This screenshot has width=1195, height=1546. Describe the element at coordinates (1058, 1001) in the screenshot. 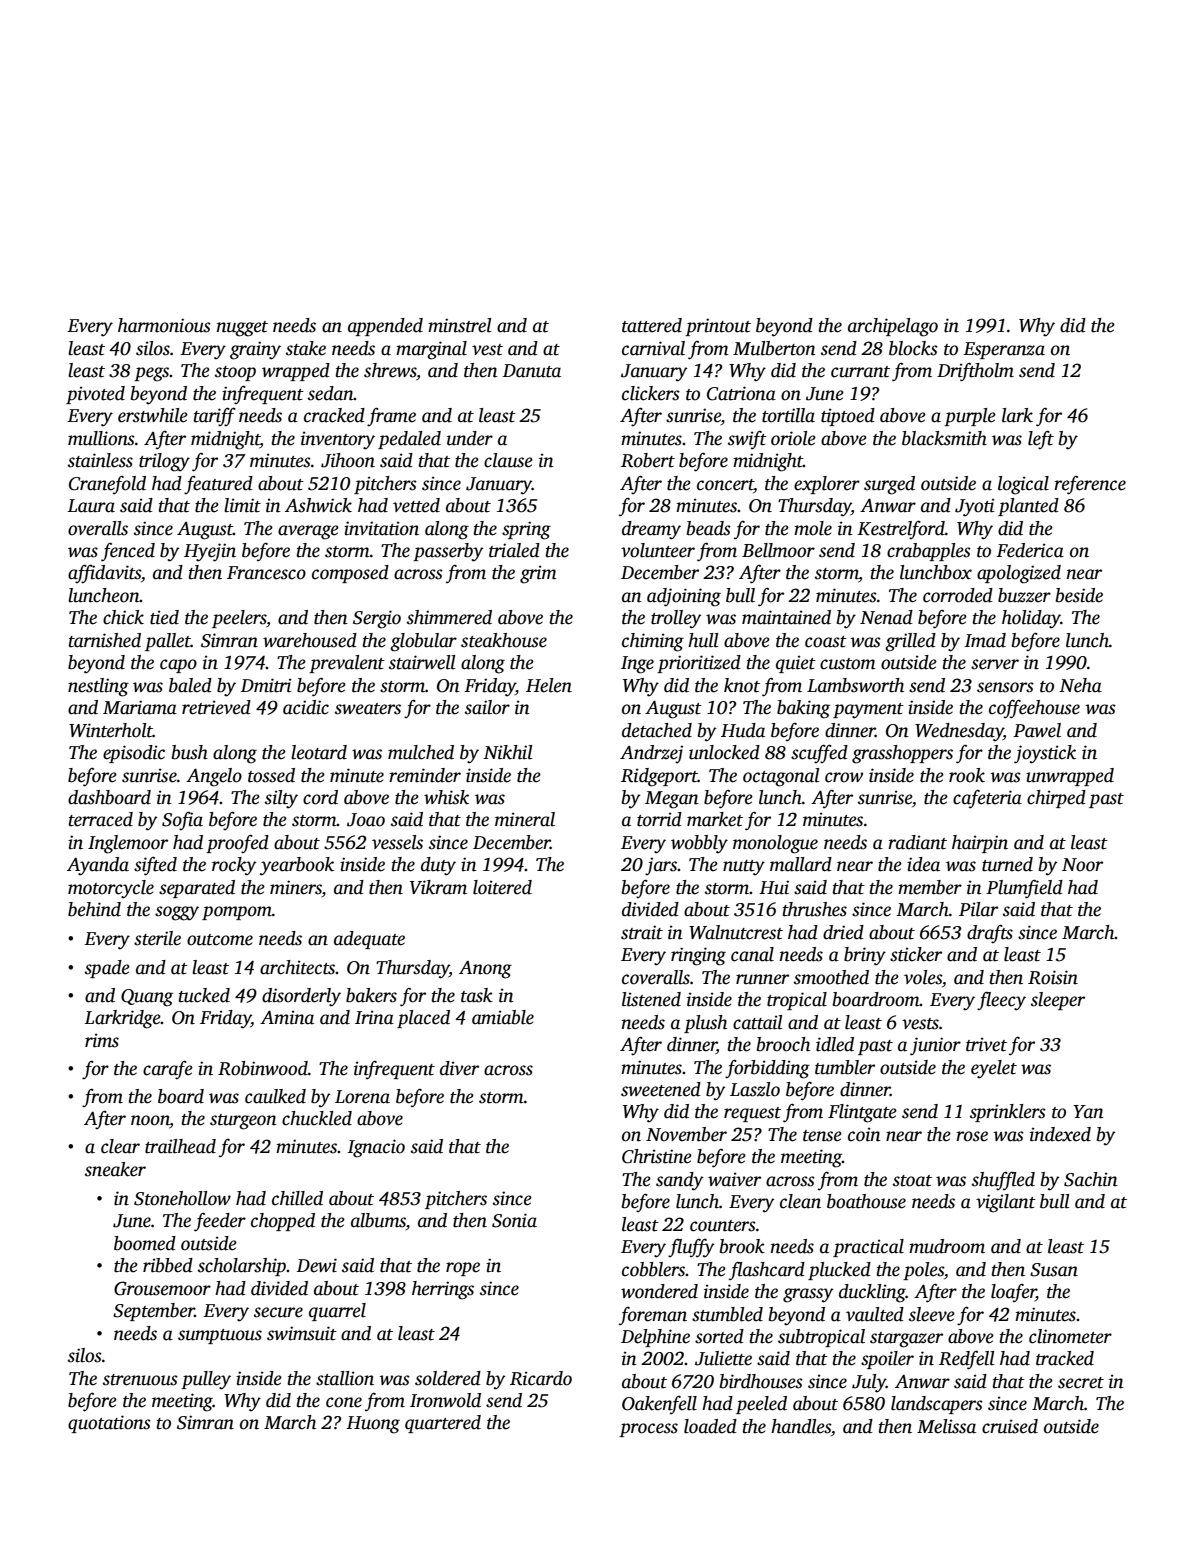

I see `sleeper` at that location.
